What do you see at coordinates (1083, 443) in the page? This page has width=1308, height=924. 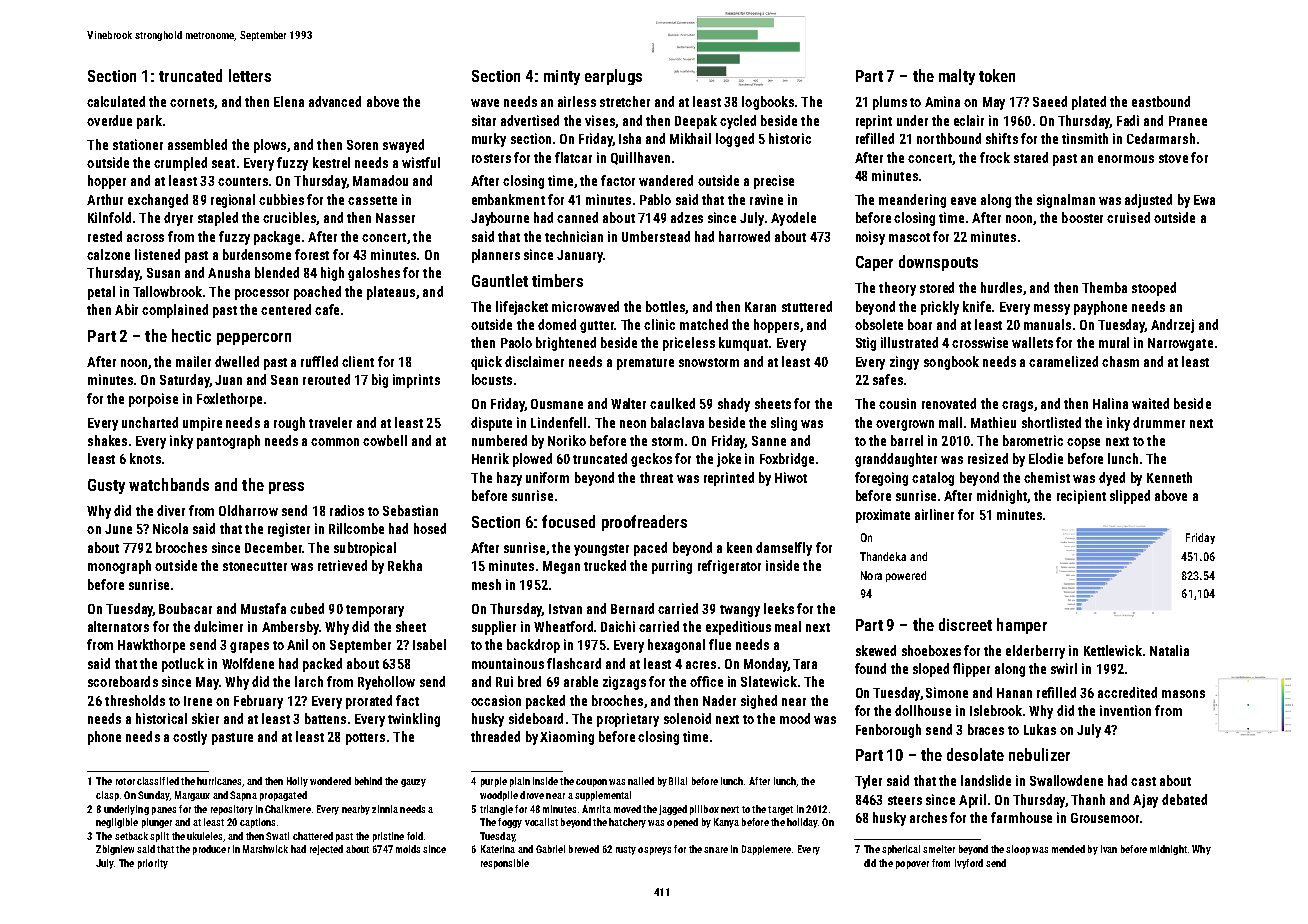 I see `copse` at bounding box center [1083, 443].
